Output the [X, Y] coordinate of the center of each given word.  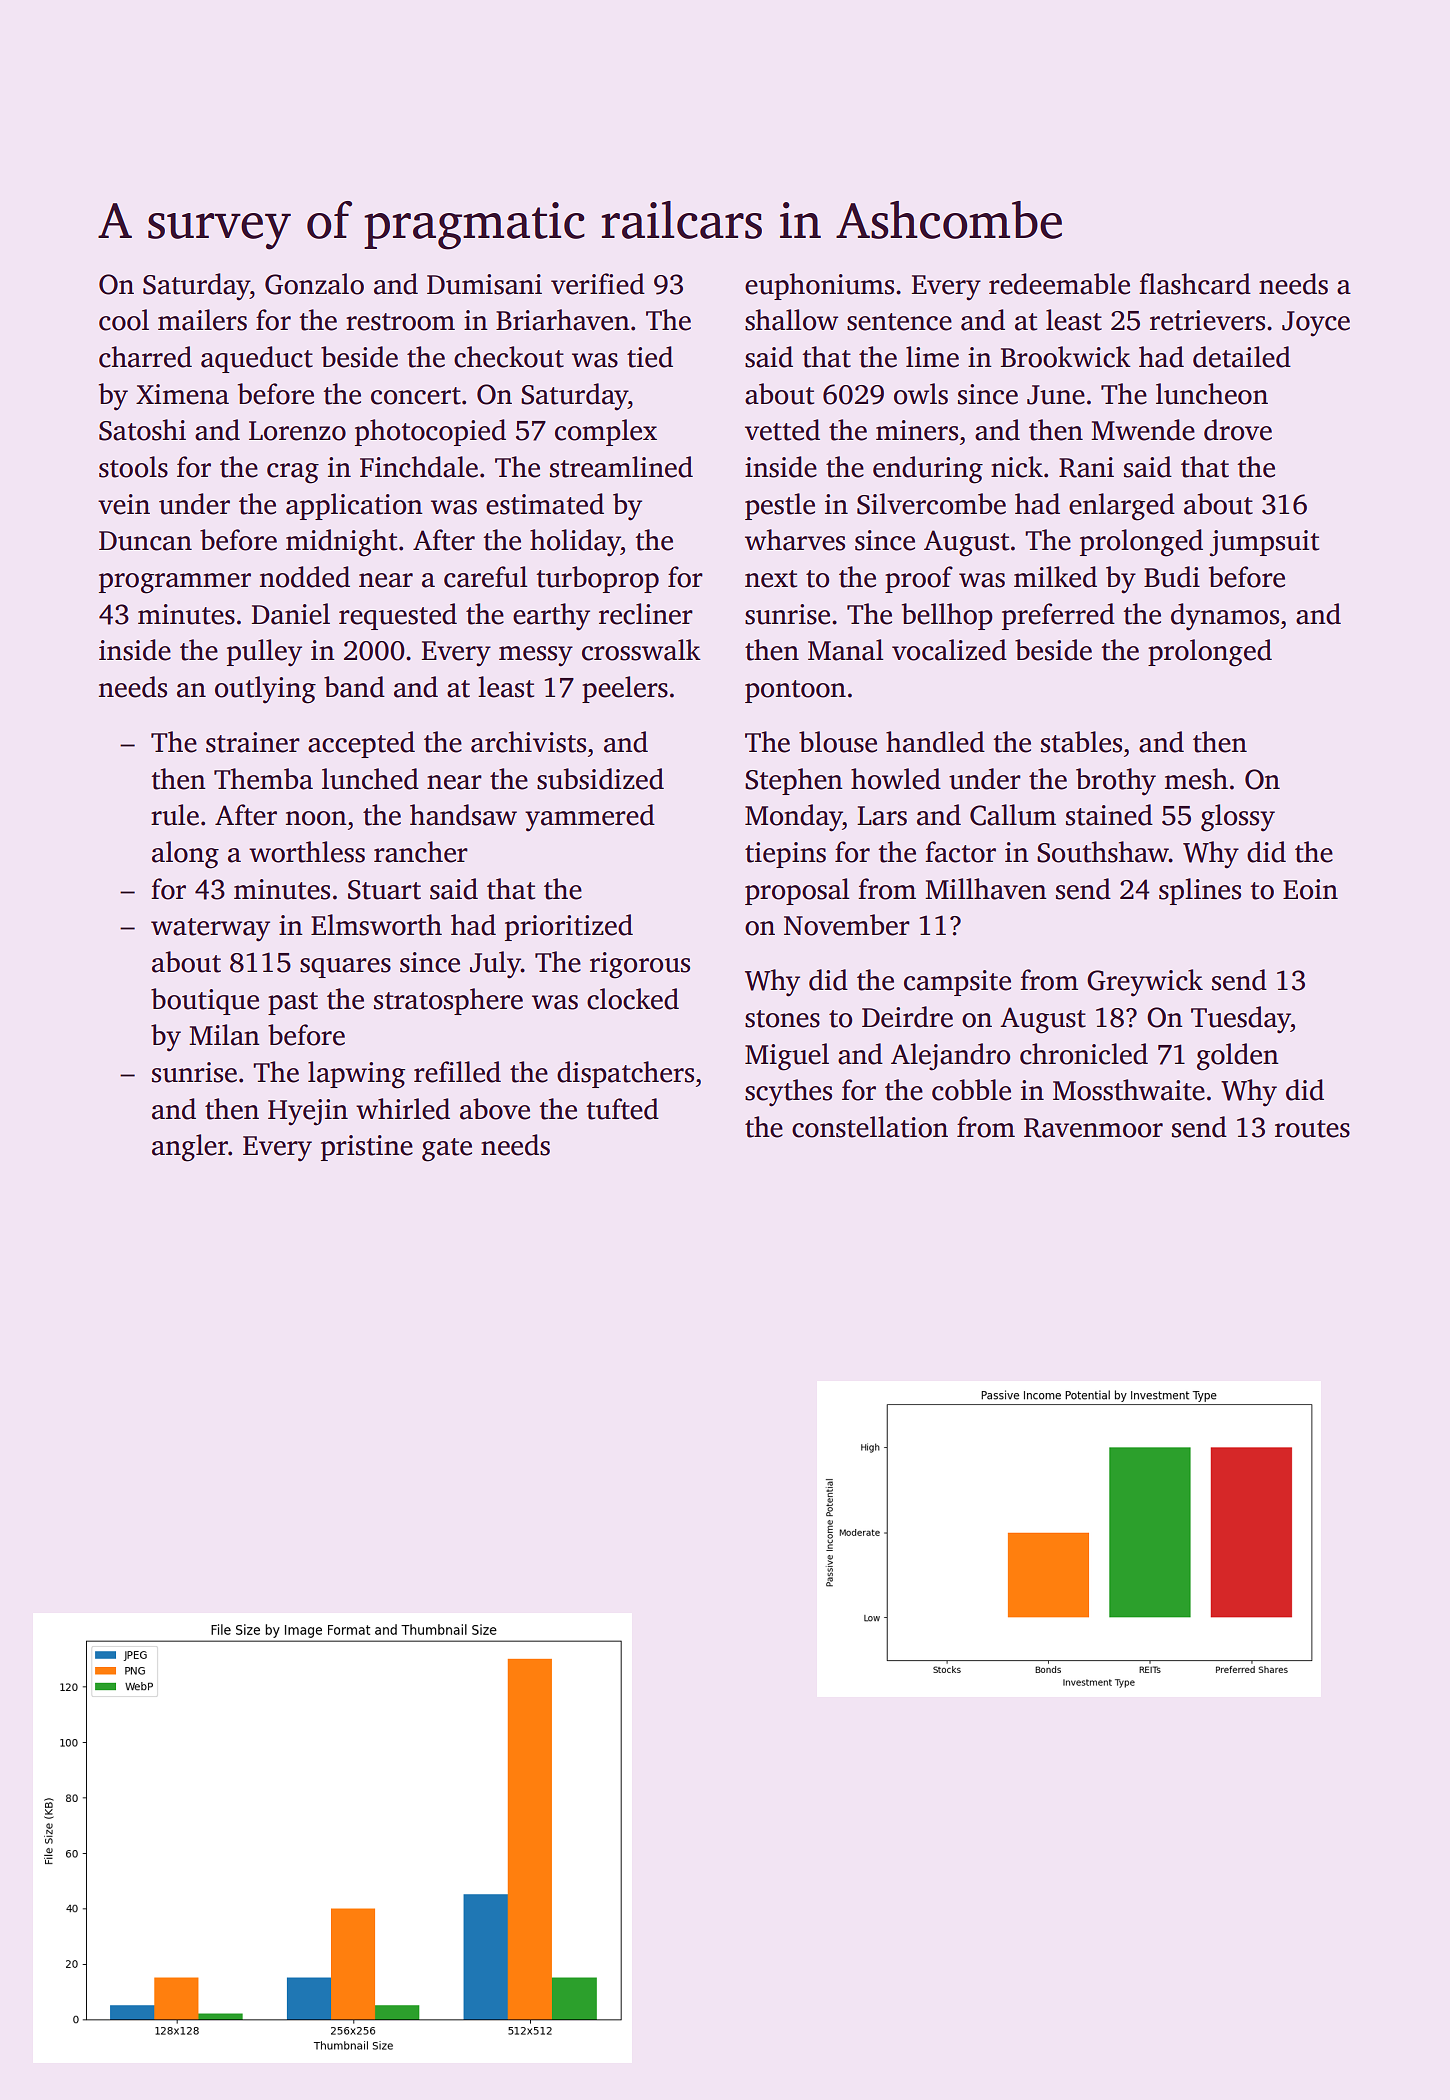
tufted [622, 1109]
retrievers [1207, 320]
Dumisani [484, 284]
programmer [175, 583]
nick [1017, 467]
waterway [210, 930]
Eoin [1310, 889]
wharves [795, 540]
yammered [590, 818]
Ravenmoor [1093, 1128]
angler [190, 1148]
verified [598, 284]
